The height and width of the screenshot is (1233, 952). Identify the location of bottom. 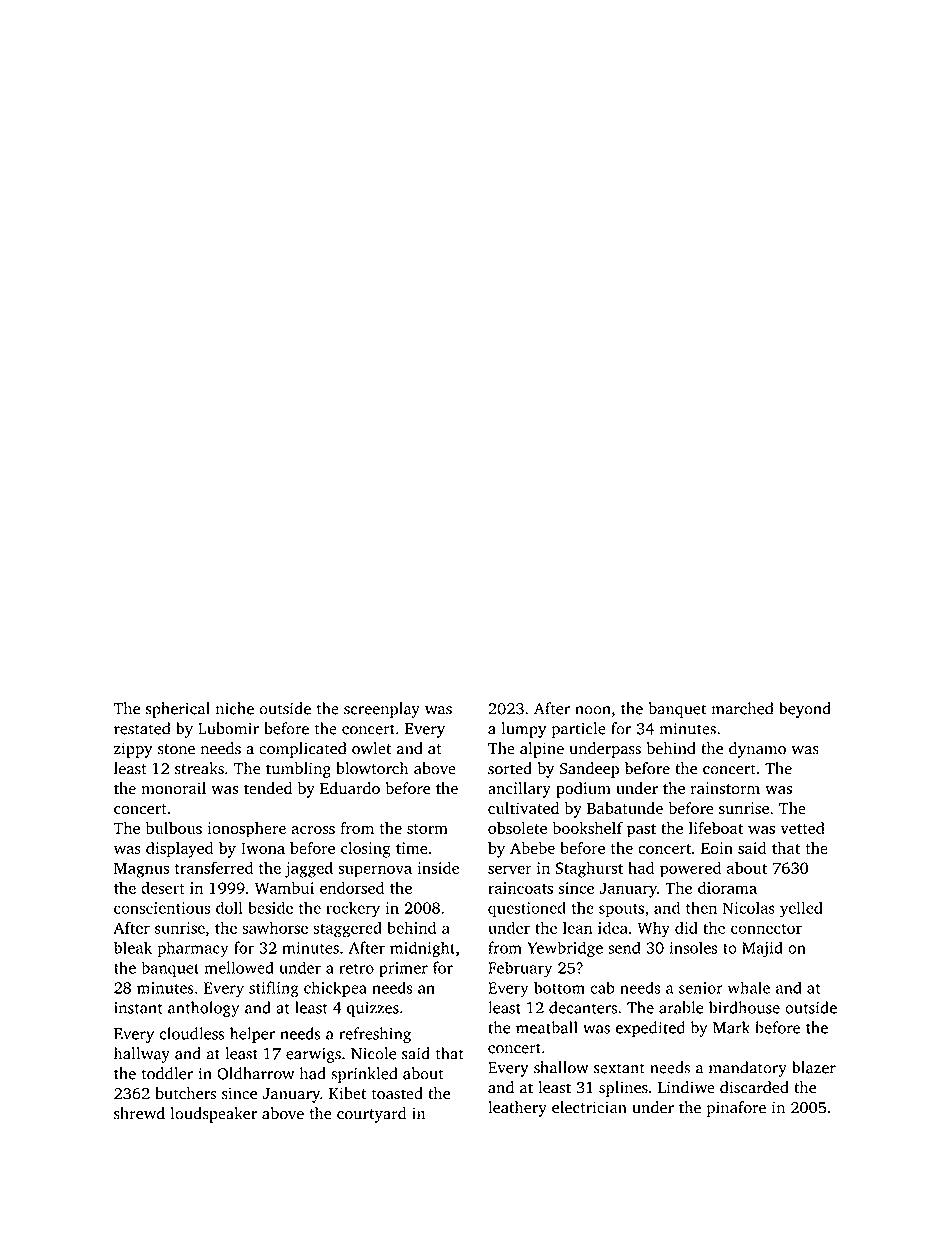
(559, 987).
